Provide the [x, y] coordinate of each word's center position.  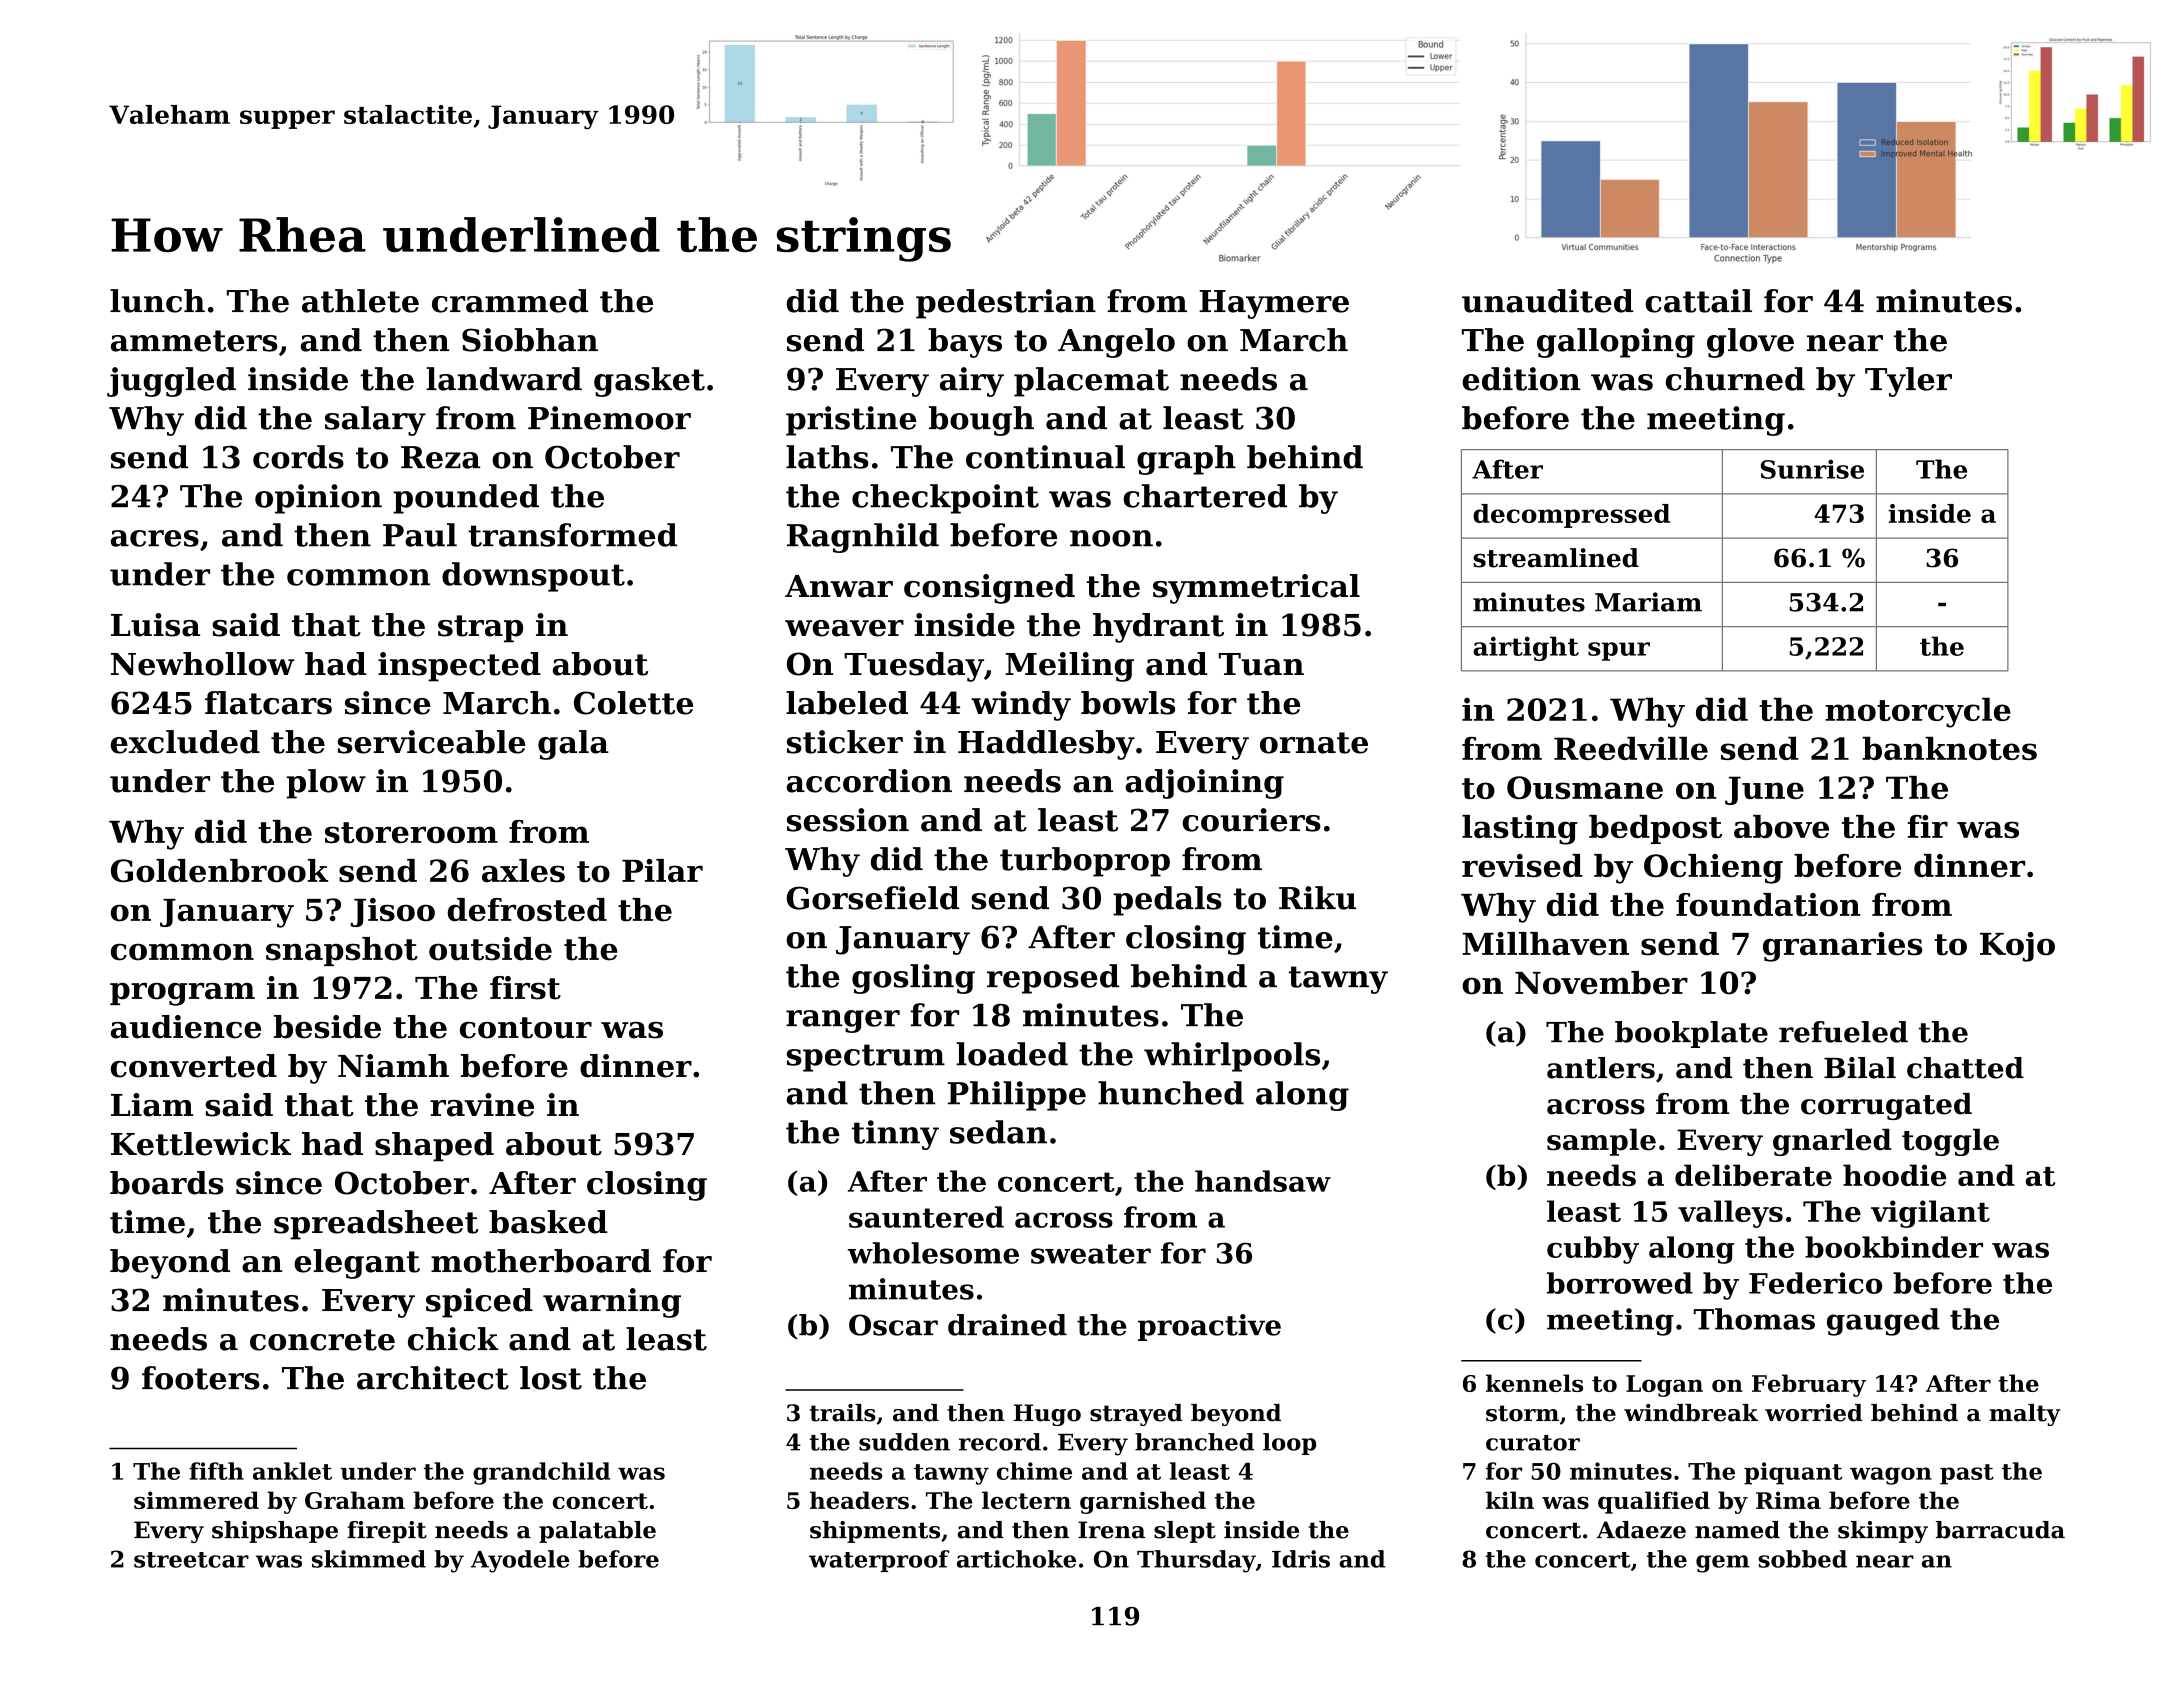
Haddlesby [1046, 745]
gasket [649, 382]
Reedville [1631, 748]
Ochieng [1713, 869]
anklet [292, 1471]
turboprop [1085, 862]
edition [1521, 379]
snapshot [342, 951]
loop [1289, 1444]
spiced [479, 1303]
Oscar [893, 1325]
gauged [1883, 1322]
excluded [185, 742]
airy [972, 382]
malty [2025, 1415]
